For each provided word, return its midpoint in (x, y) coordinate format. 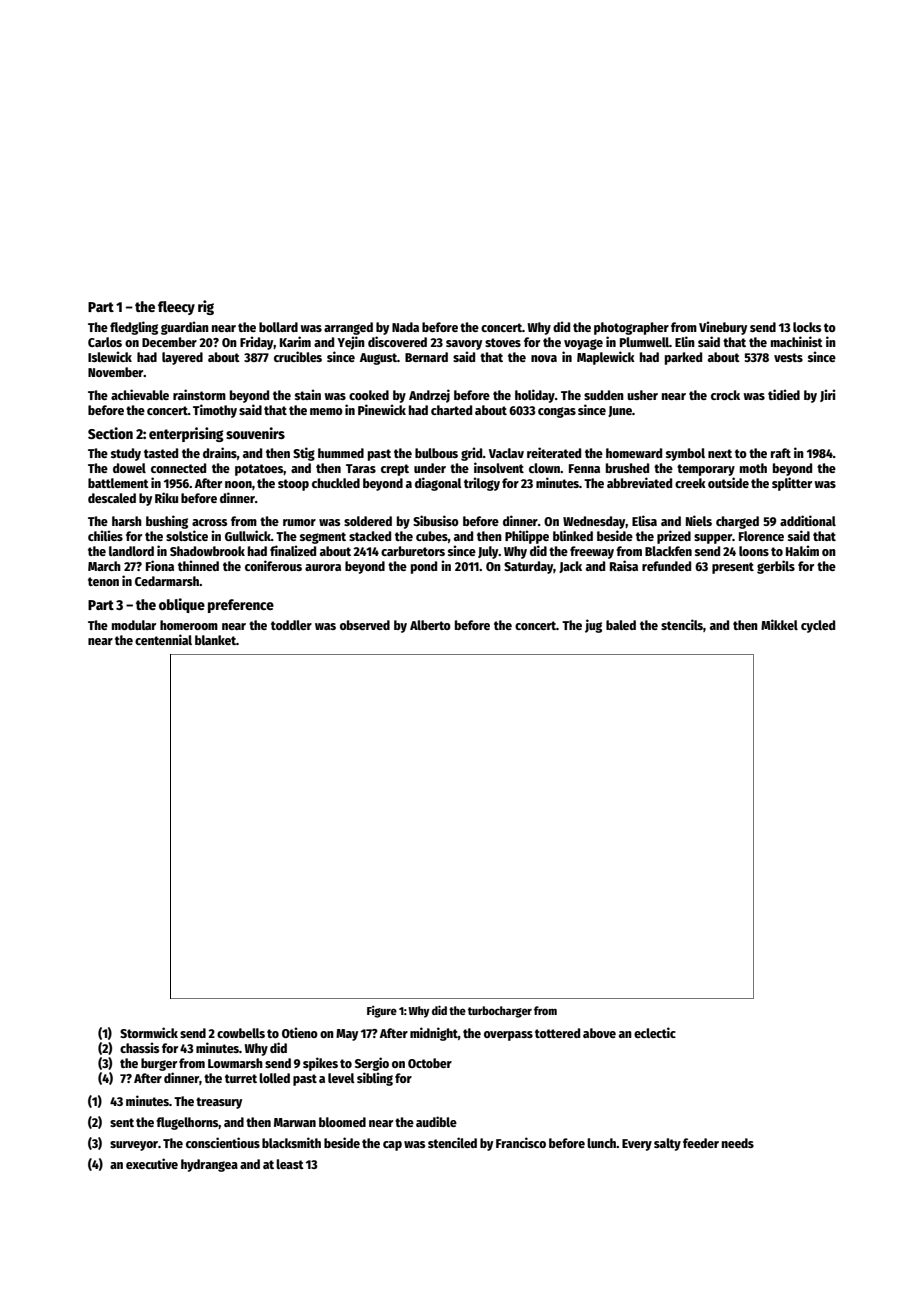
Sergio (372, 1064)
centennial (163, 639)
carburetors (413, 551)
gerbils (776, 567)
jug (593, 626)
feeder (701, 1143)
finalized (293, 550)
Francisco (521, 1142)
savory (464, 345)
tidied (784, 394)
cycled (818, 626)
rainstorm (199, 394)
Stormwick (149, 1032)
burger (159, 1064)
